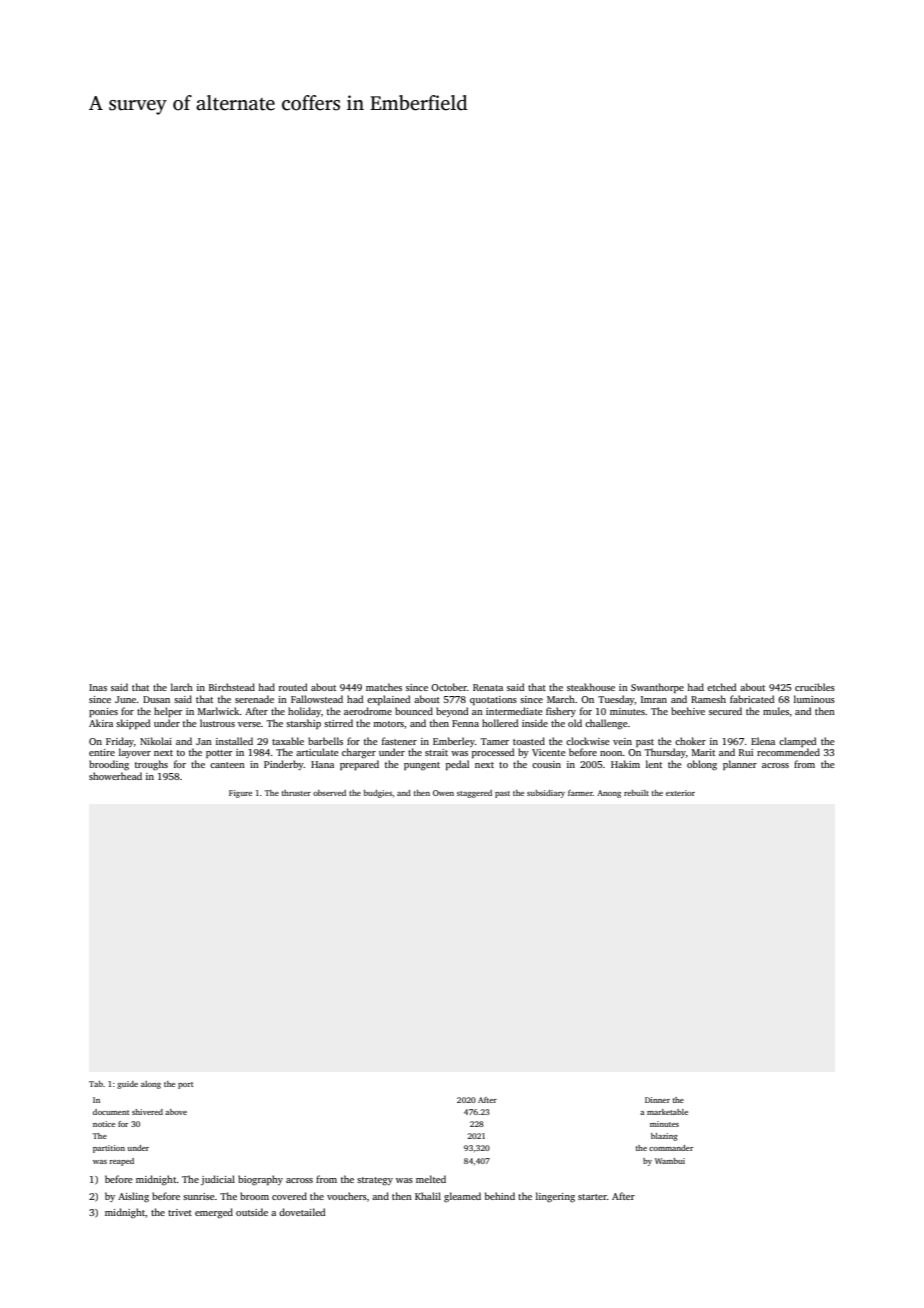  What do you see at coordinates (384, 687) in the screenshot?
I see `matches` at bounding box center [384, 687].
